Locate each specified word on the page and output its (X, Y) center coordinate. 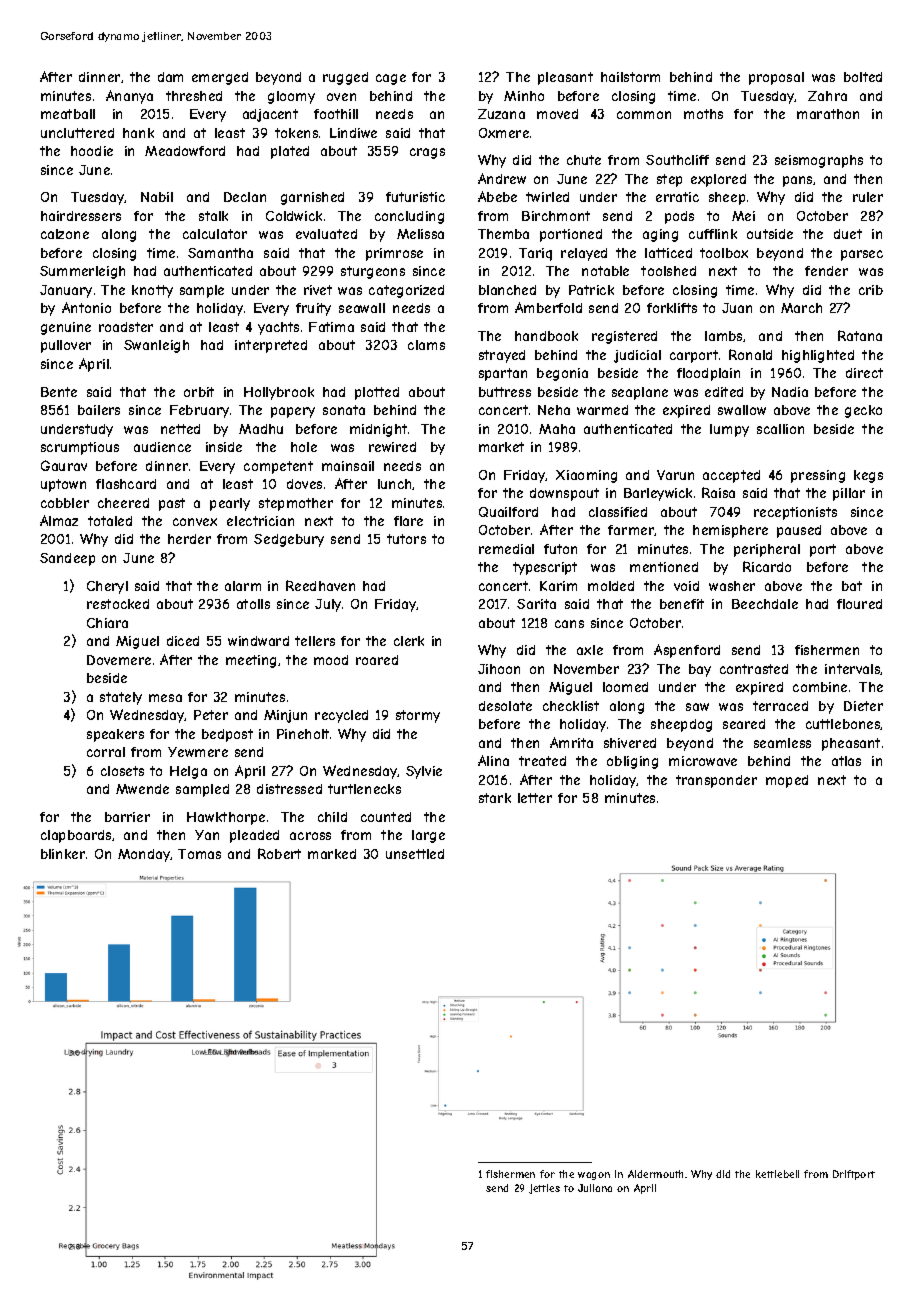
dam (170, 77)
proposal (776, 78)
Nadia (790, 392)
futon (560, 549)
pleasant (565, 78)
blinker (63, 854)
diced (183, 641)
